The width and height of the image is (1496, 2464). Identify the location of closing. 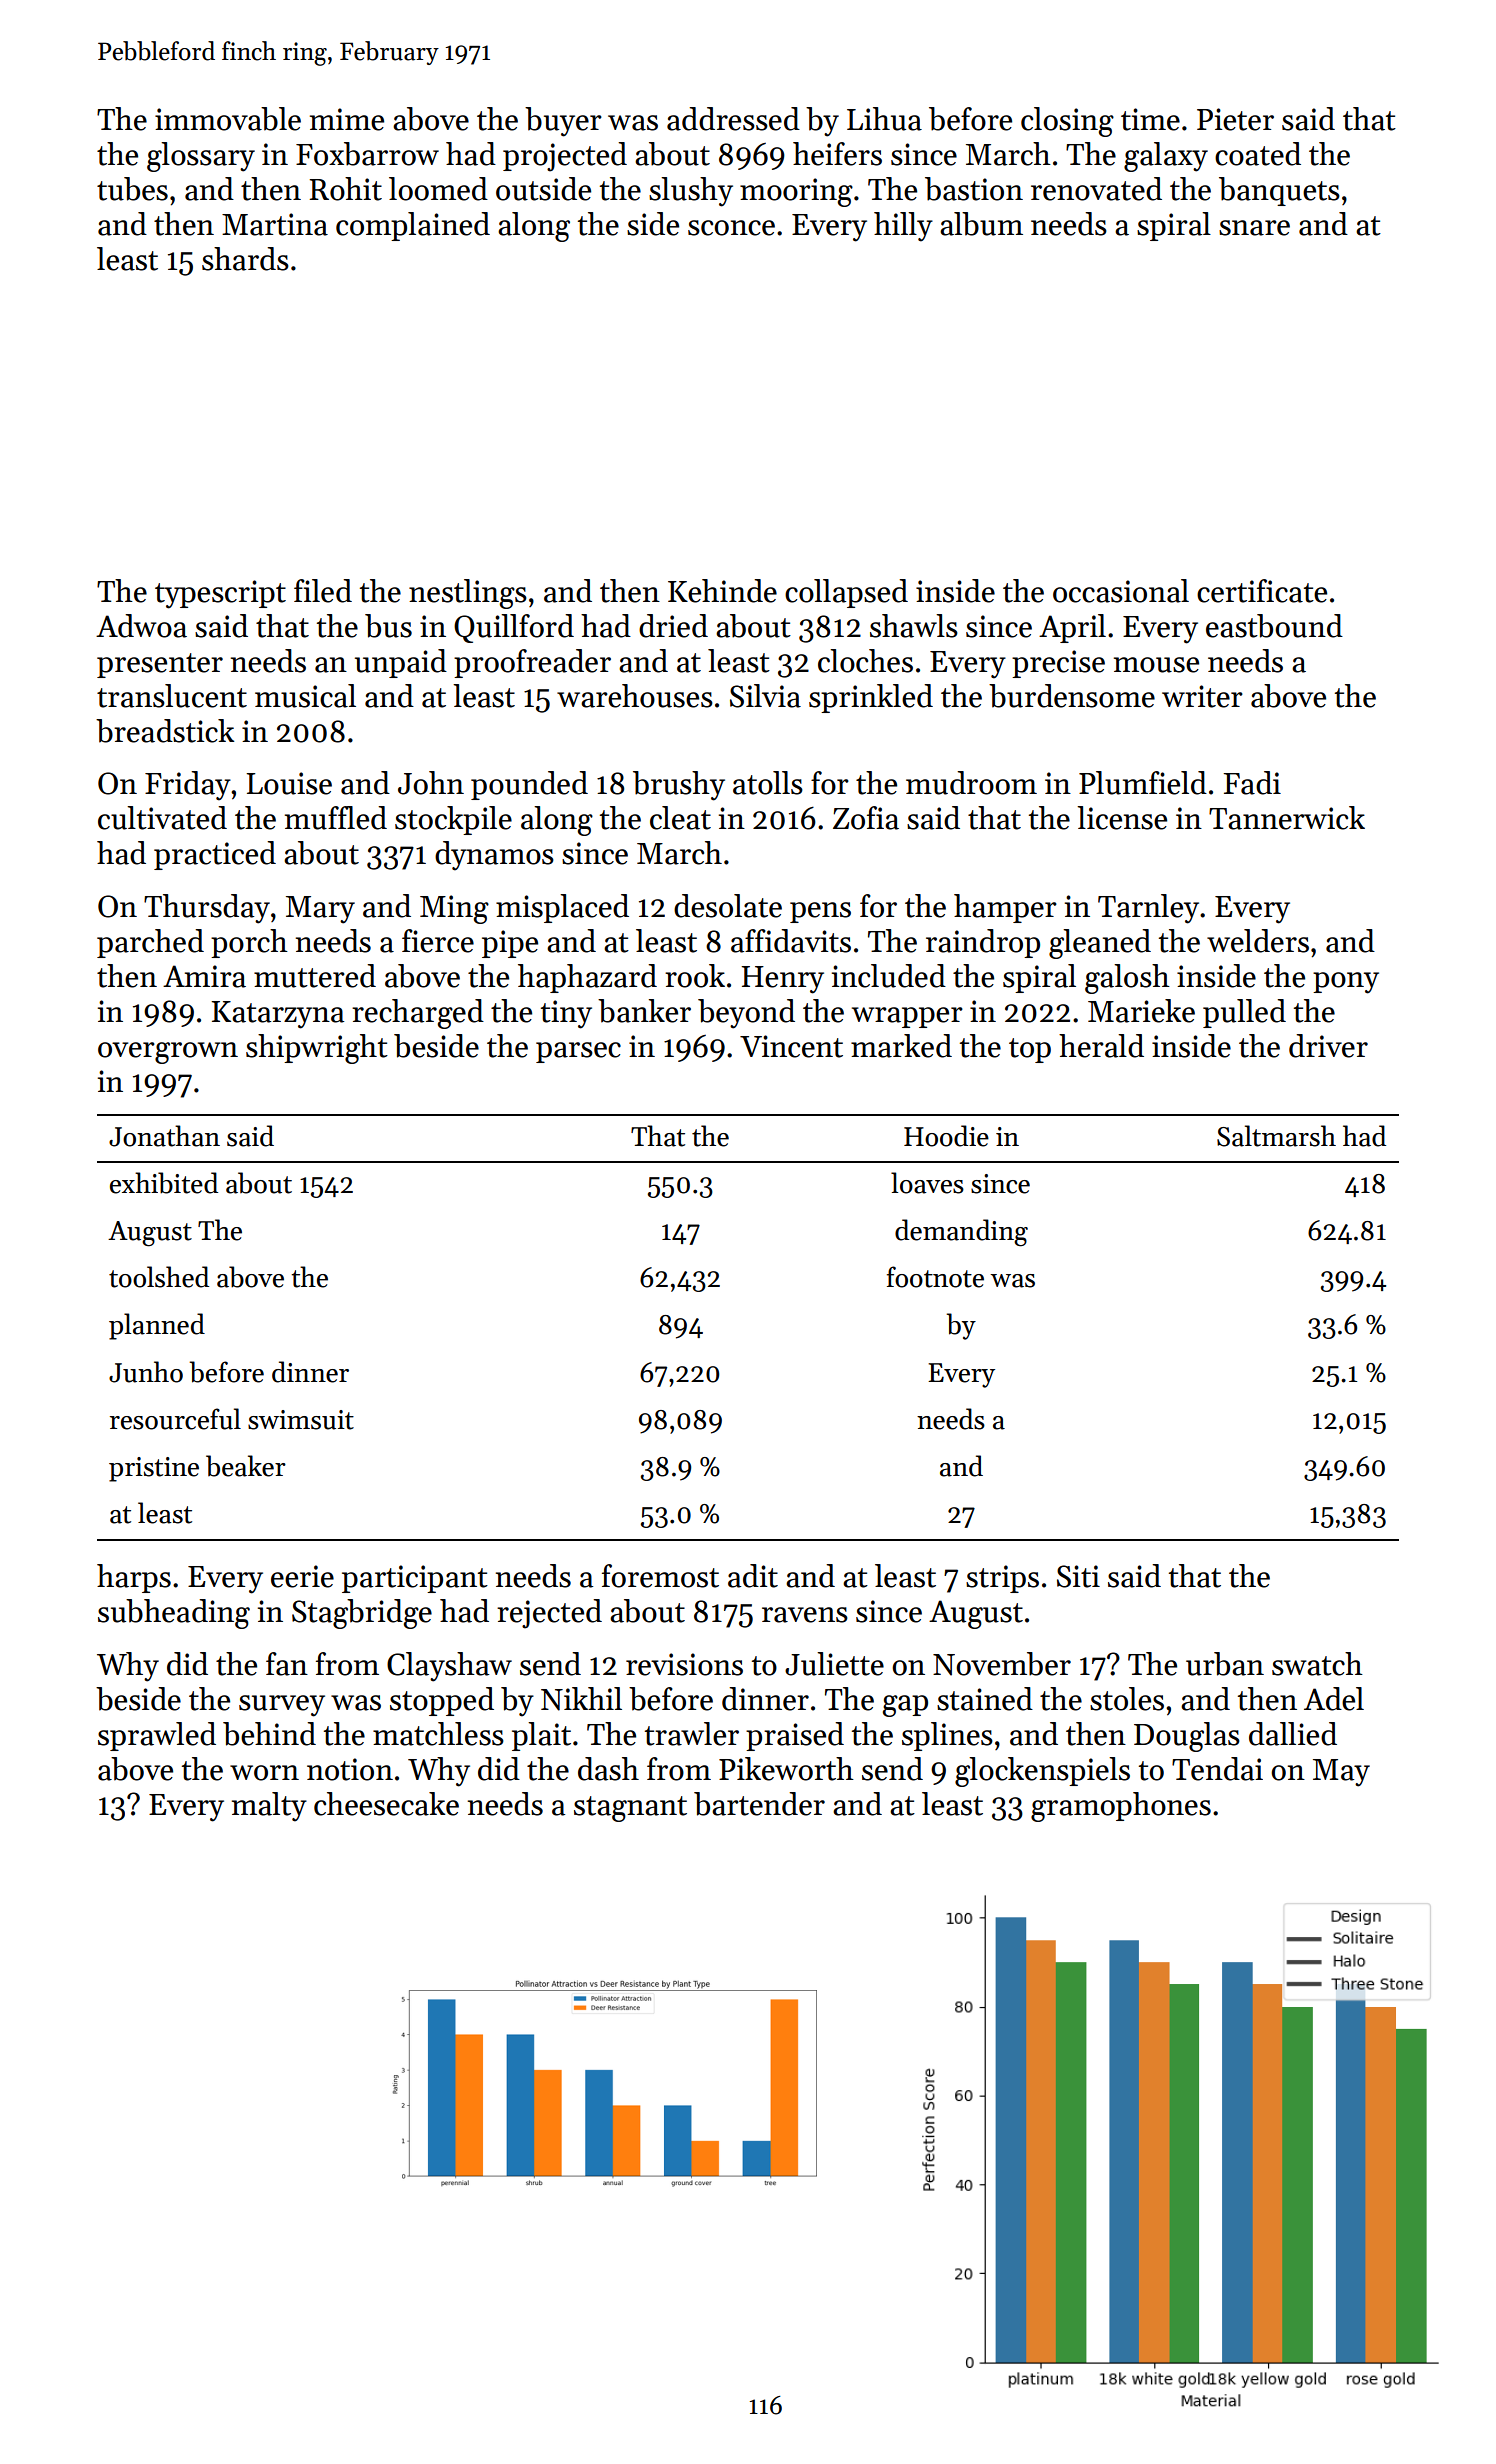
(1067, 122).
